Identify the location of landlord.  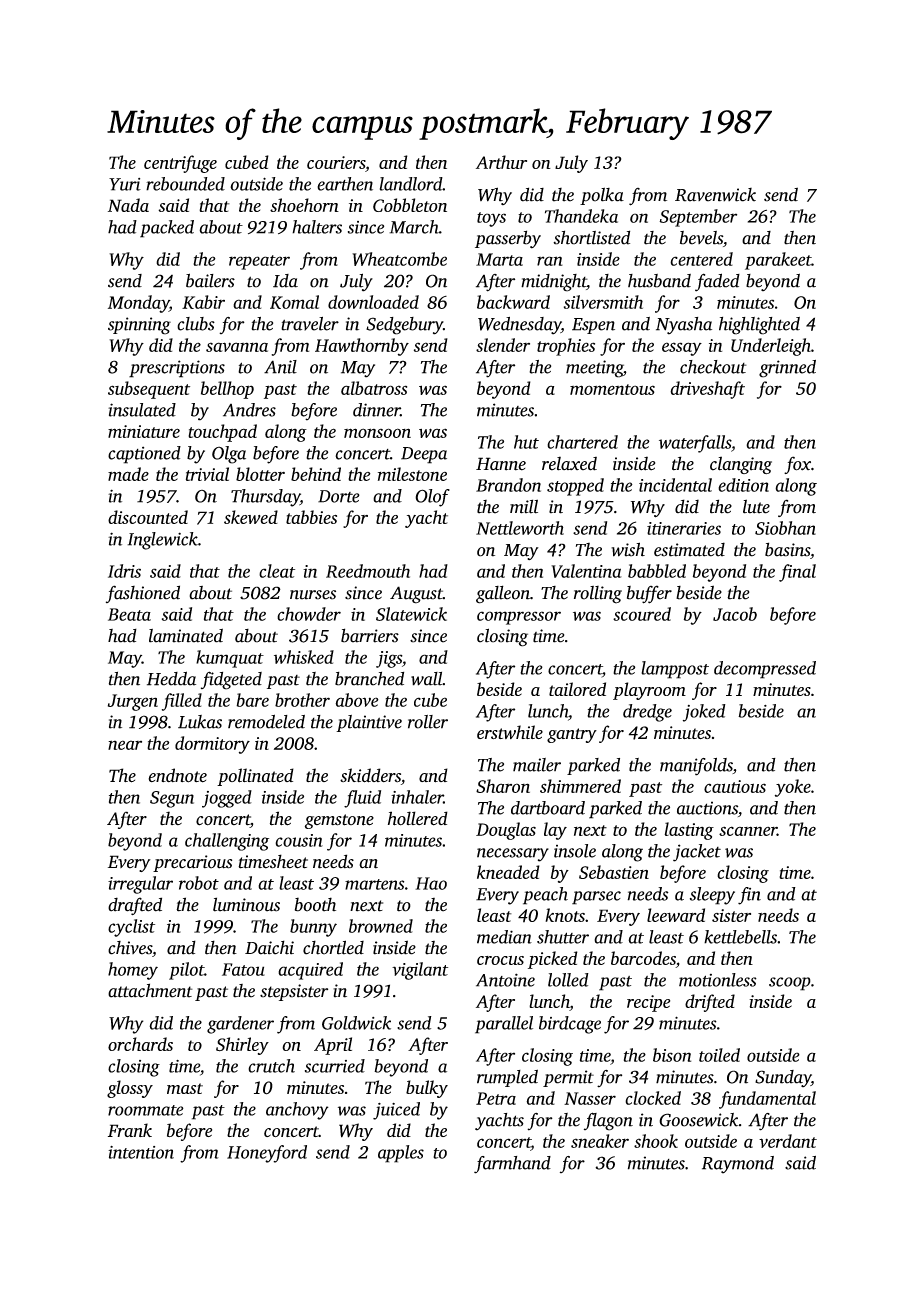
(411, 184).
